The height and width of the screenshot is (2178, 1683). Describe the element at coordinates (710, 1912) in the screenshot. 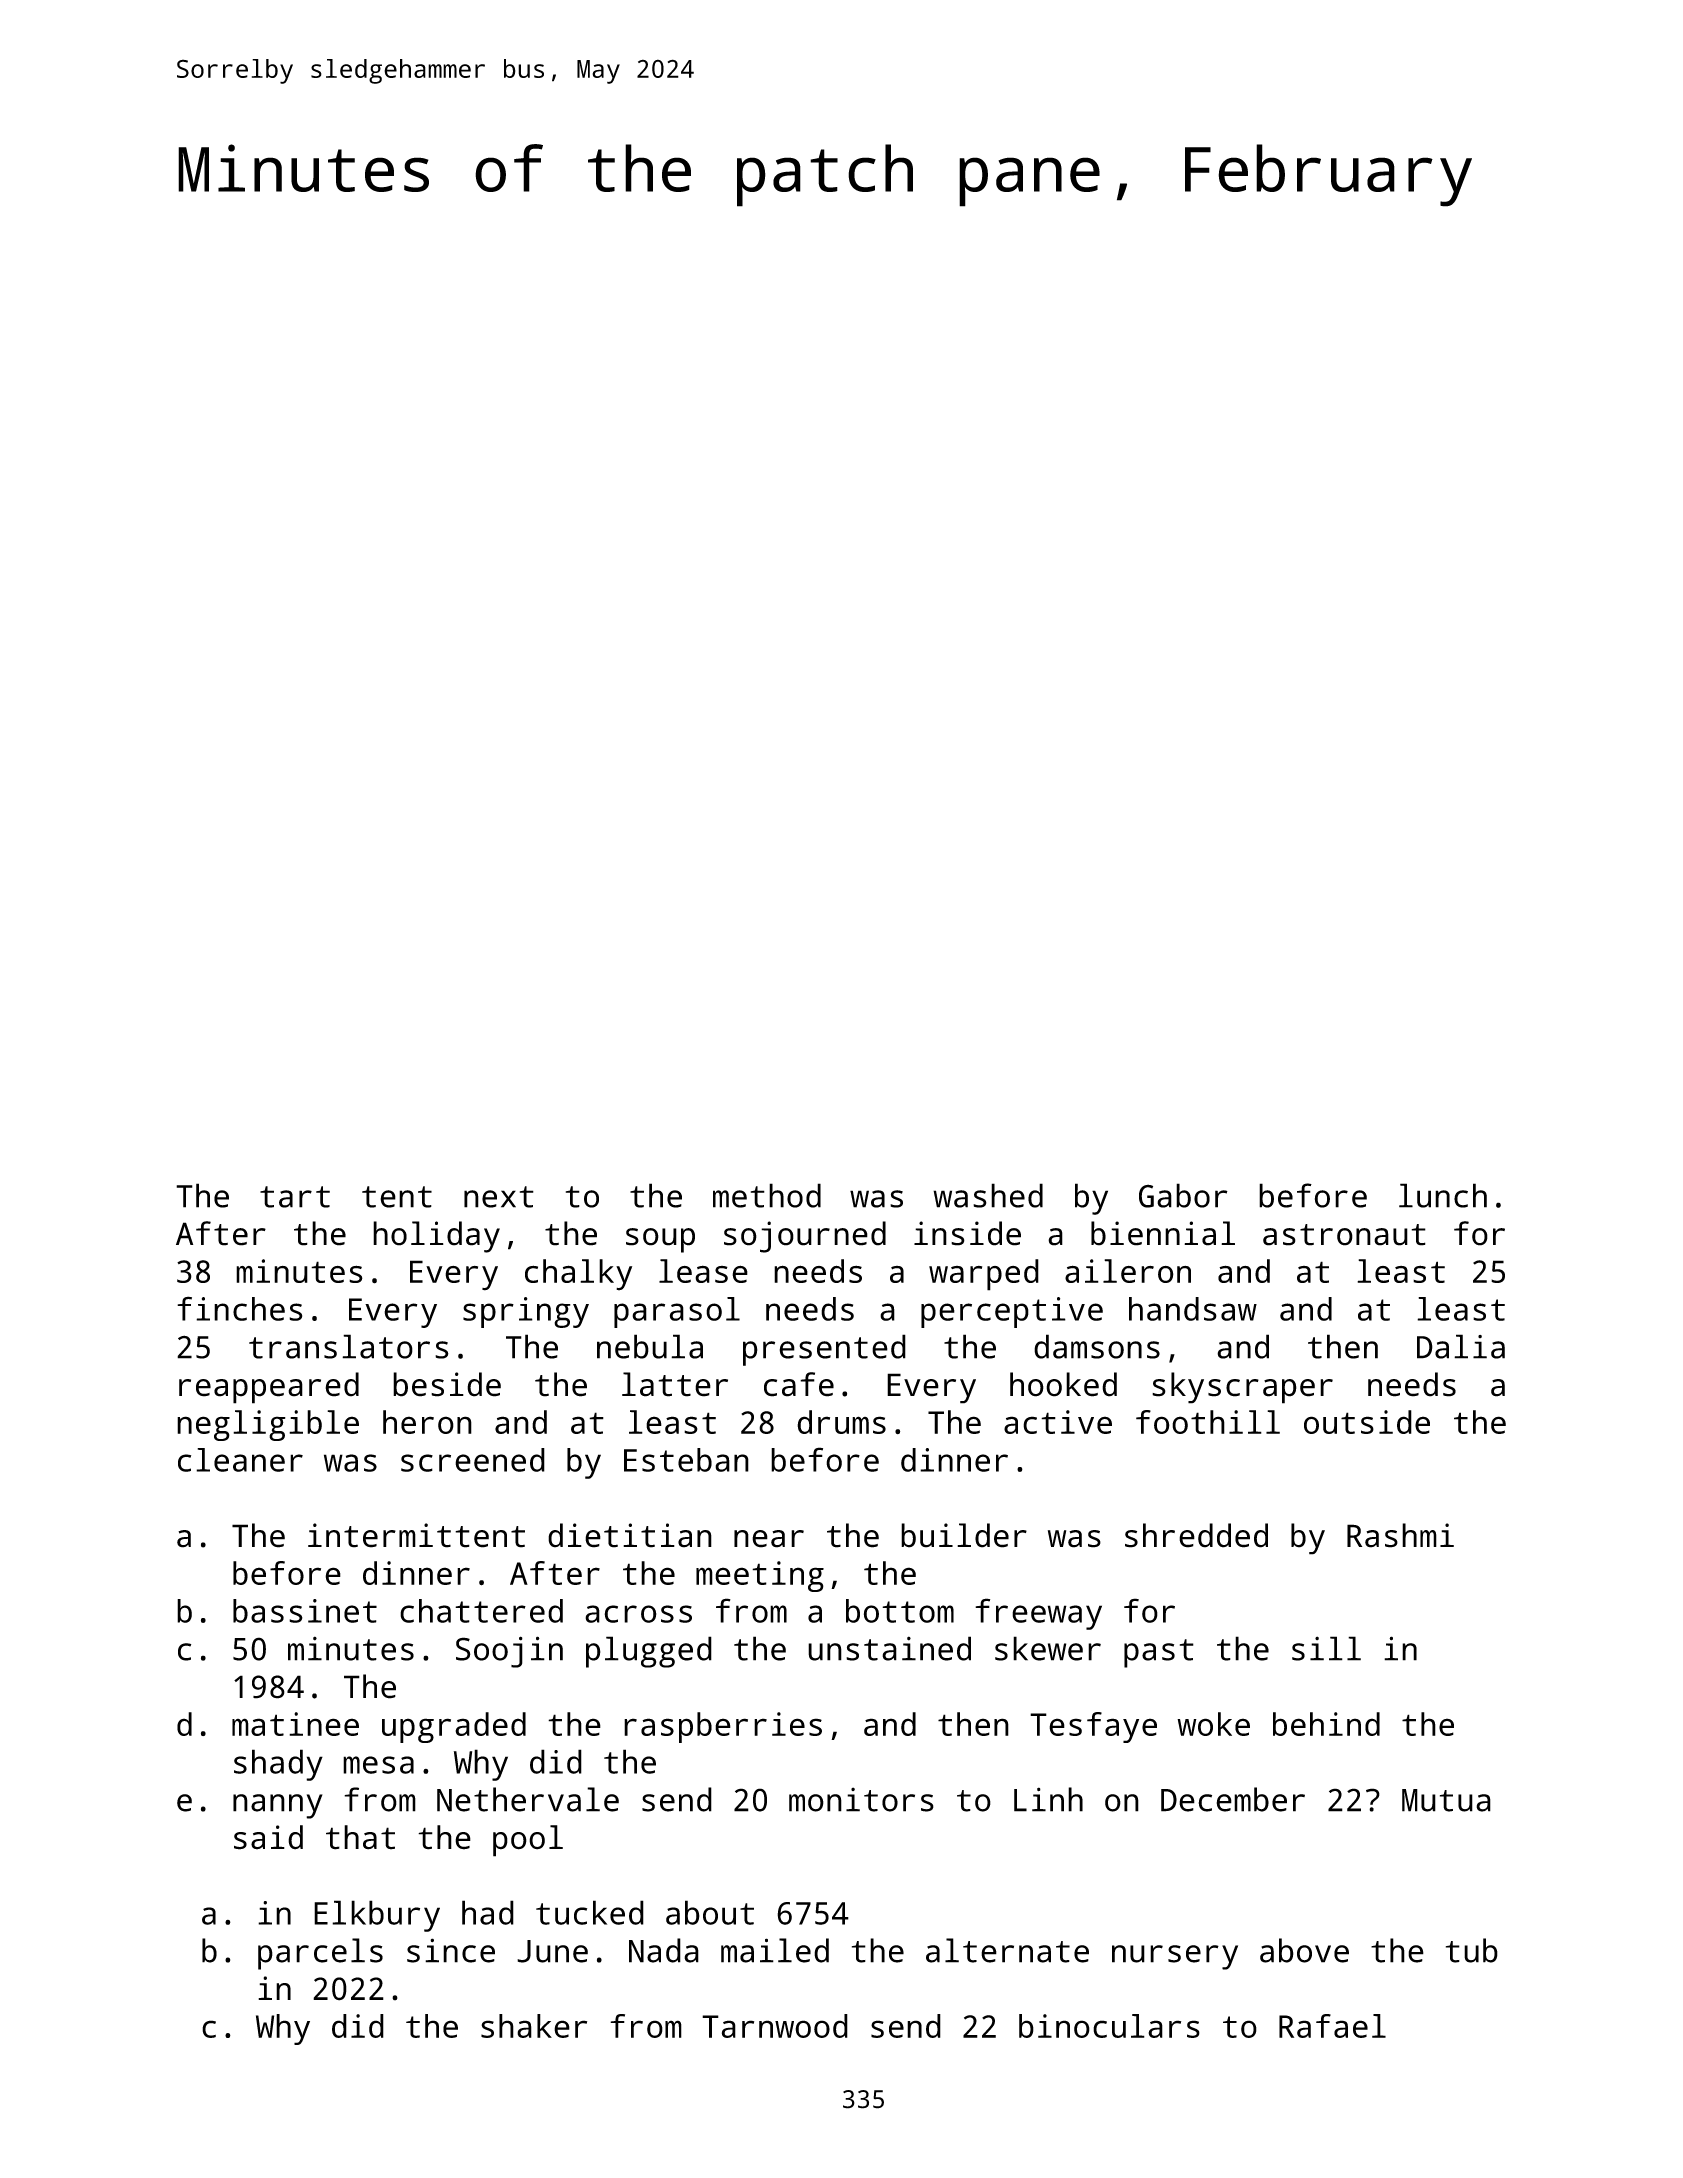

I see `about` at that location.
